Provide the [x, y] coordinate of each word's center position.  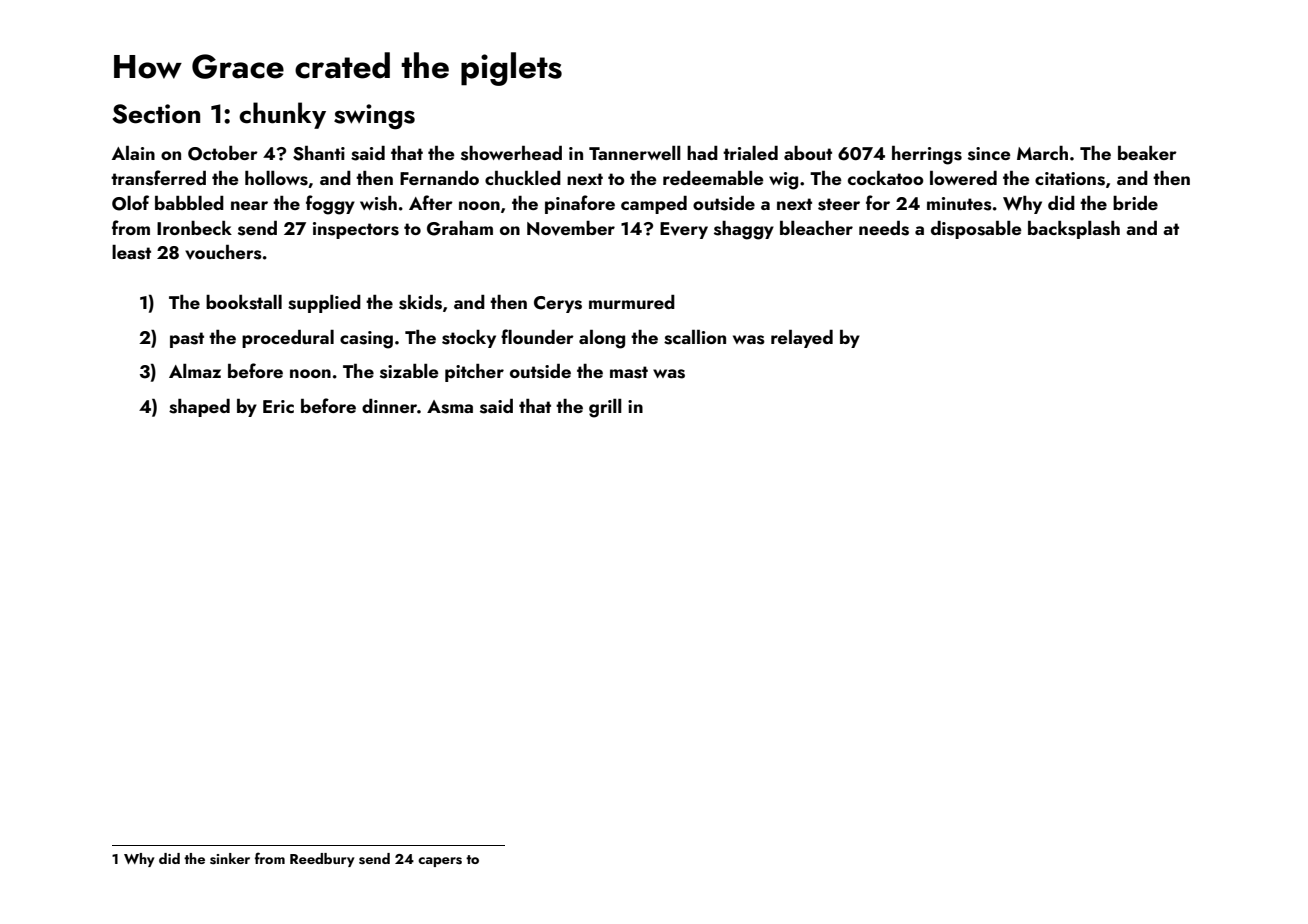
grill [605, 408]
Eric [278, 406]
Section [156, 114]
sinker [230, 859]
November [571, 228]
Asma [450, 407]
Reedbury [322, 860]
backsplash [1074, 230]
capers [440, 862]
